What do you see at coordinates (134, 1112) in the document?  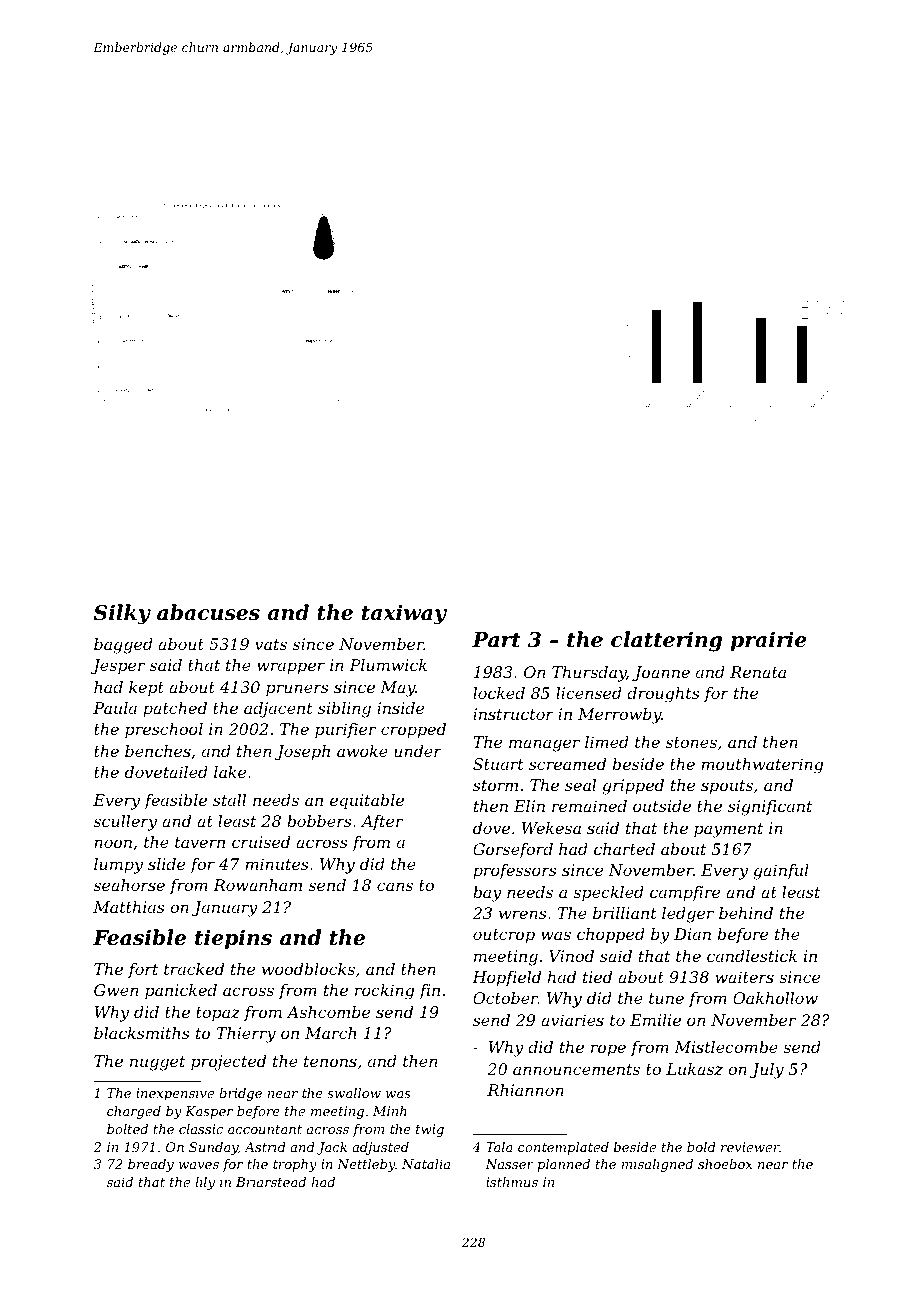 I see `charged` at bounding box center [134, 1112].
